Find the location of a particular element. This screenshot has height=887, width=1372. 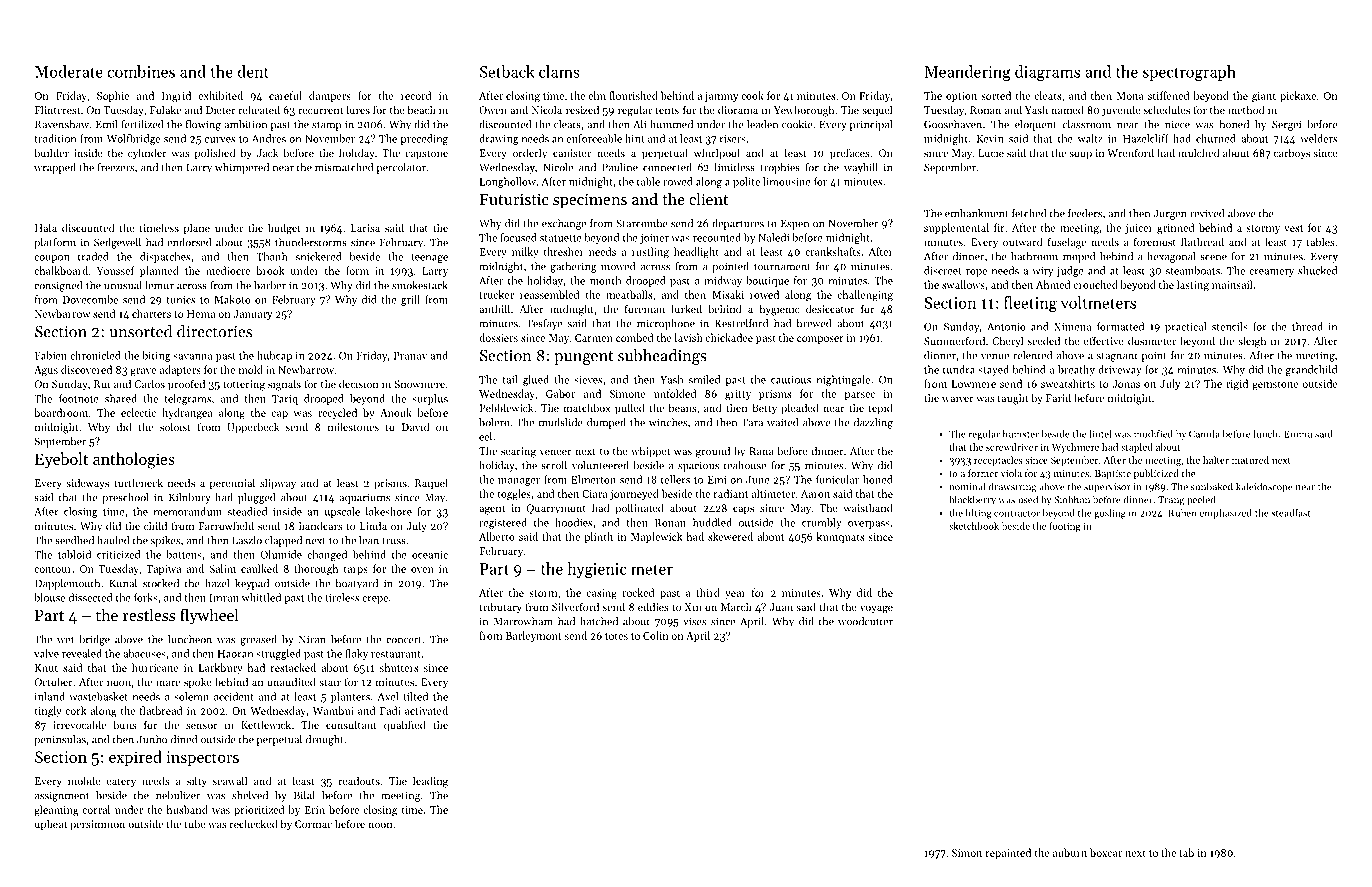

shutters is located at coordinates (399, 667).
